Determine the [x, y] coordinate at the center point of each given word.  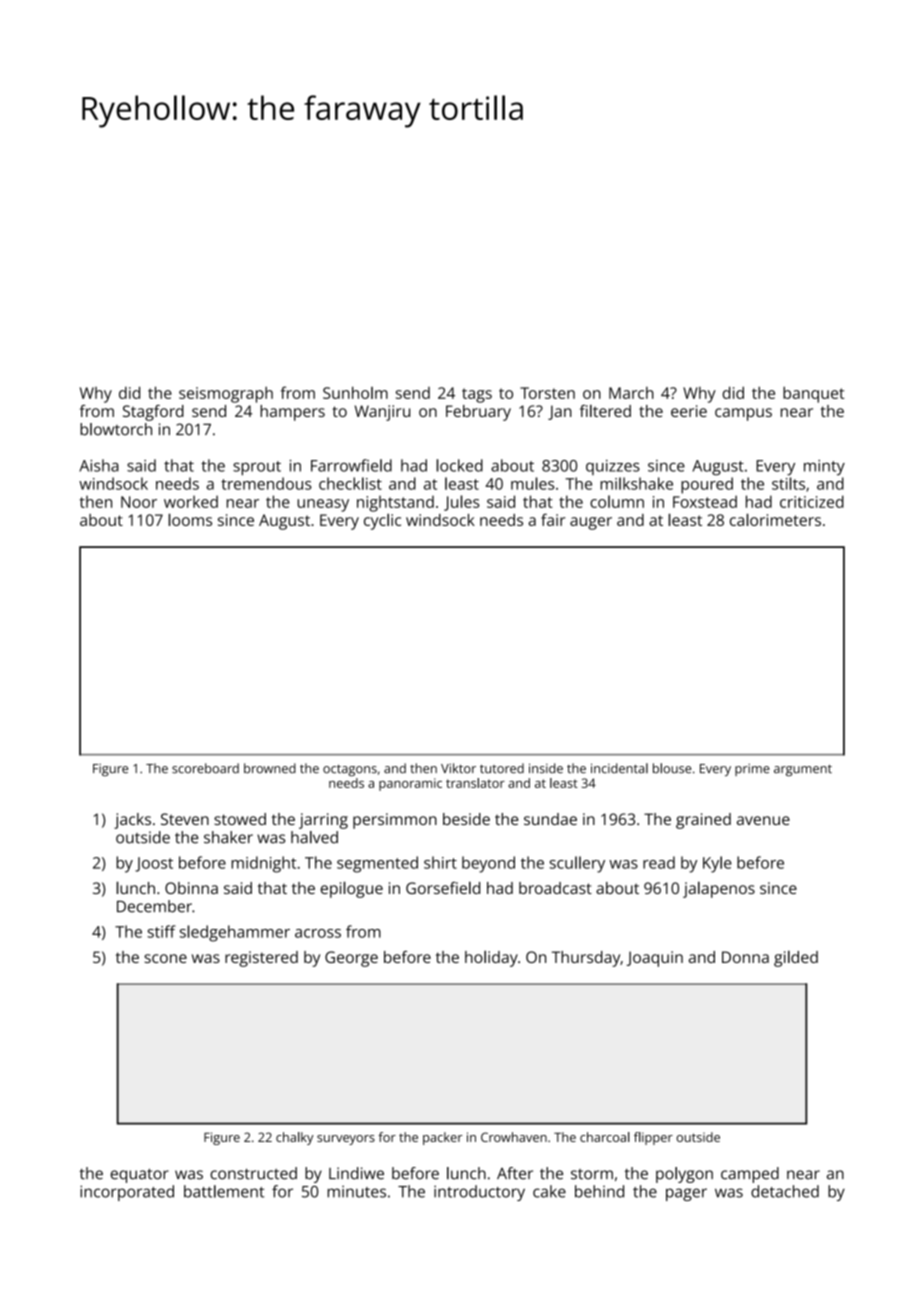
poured [707, 485]
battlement [224, 1191]
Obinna [191, 888]
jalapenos [719, 889]
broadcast [555, 888]
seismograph [226, 395]
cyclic [382, 521]
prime [752, 770]
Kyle [717, 864]
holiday [491, 958]
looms [190, 519]
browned [270, 768]
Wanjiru [382, 413]
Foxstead [705, 501]
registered [261, 959]
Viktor [458, 768]
